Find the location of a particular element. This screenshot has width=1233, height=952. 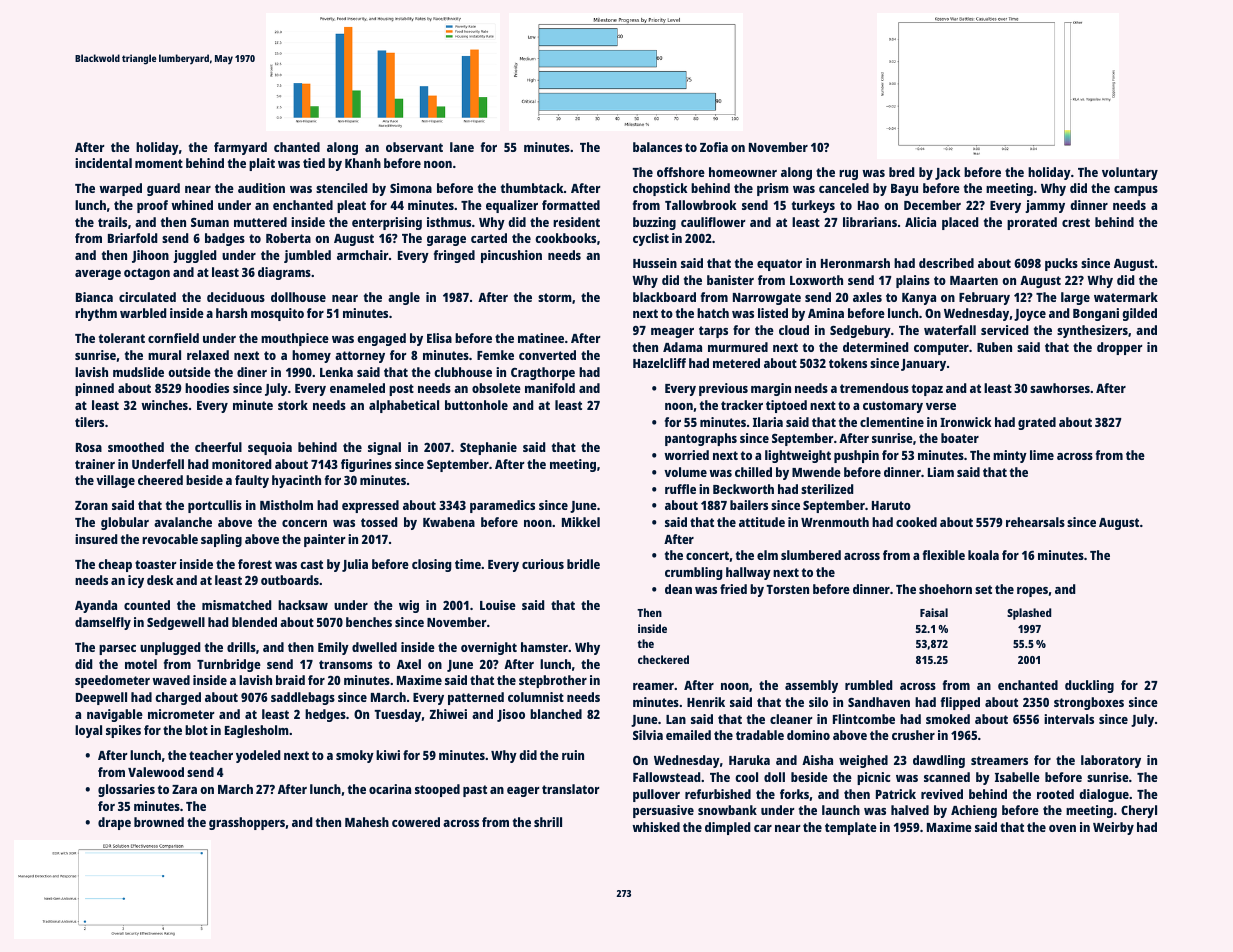

template is located at coordinates (851, 828).
